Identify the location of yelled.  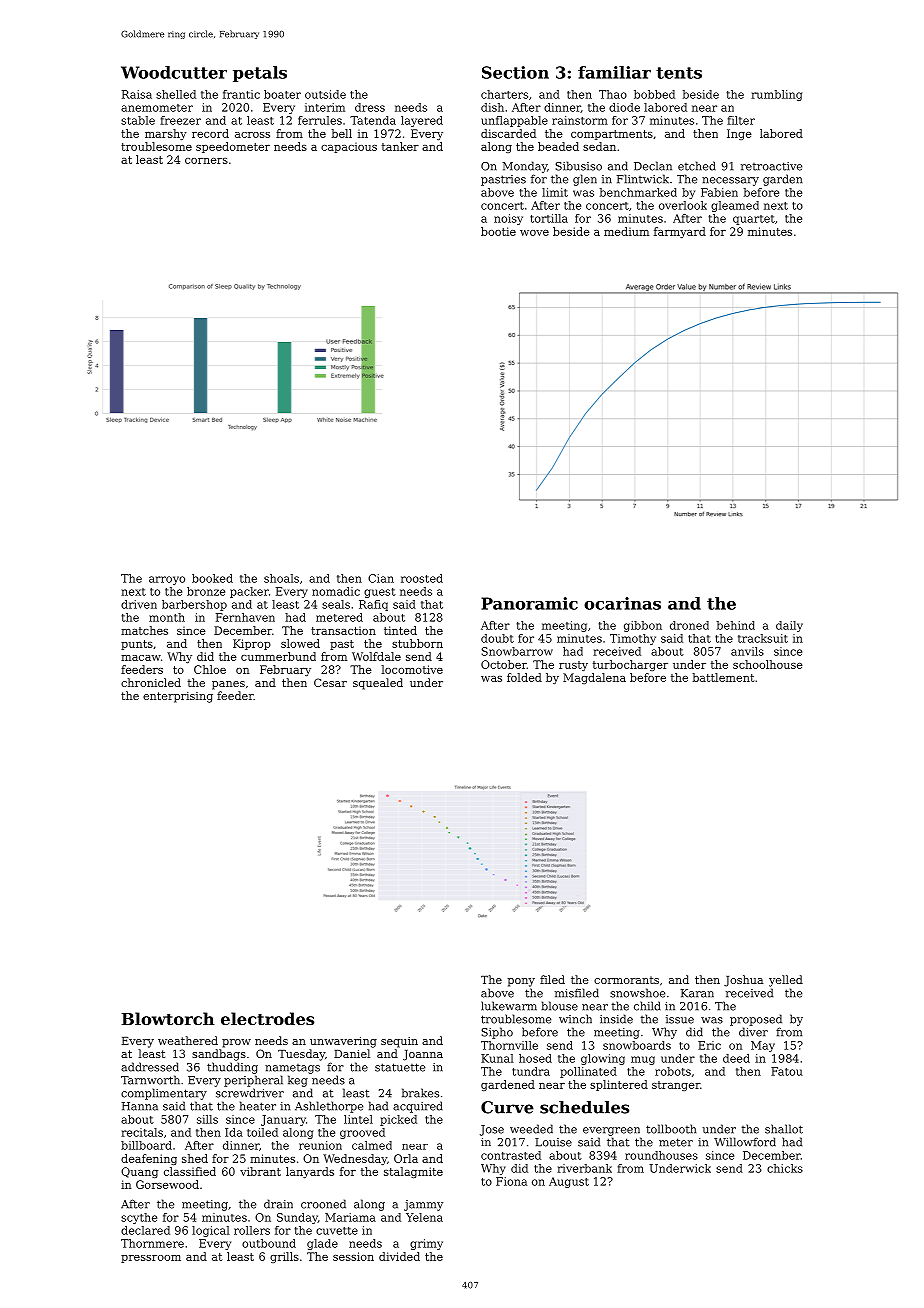
(786, 981).
